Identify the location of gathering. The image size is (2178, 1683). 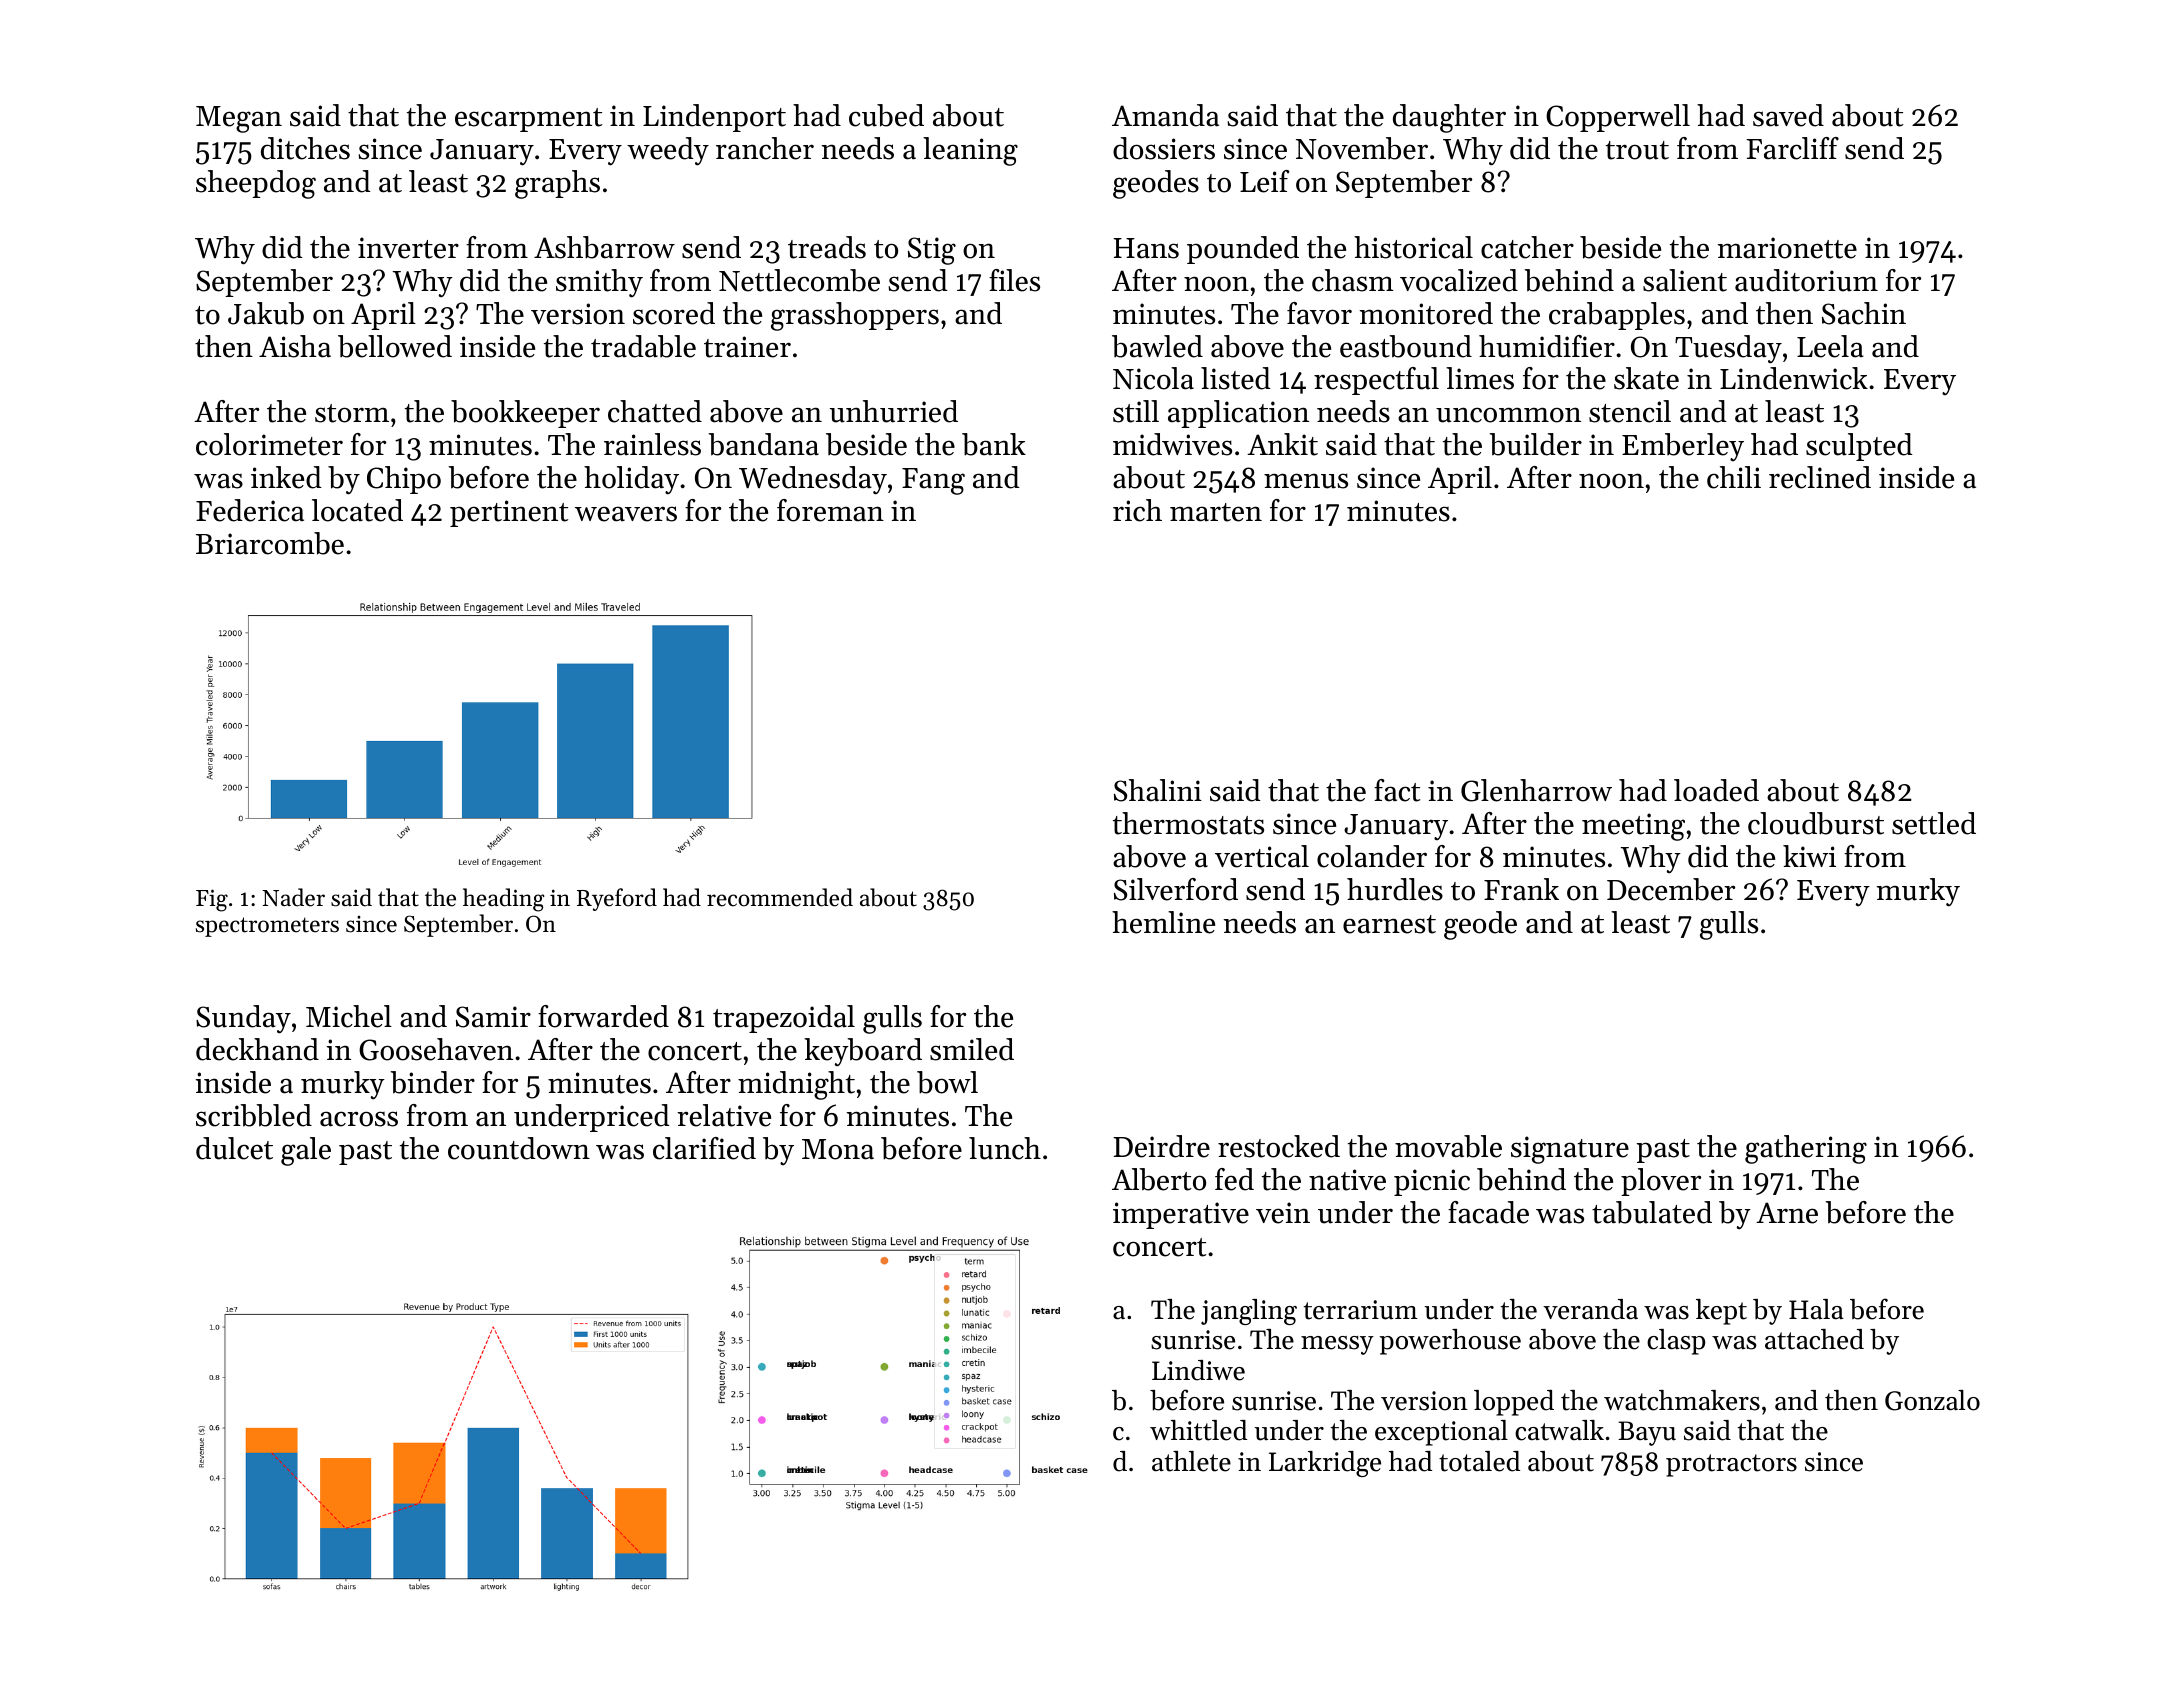
(1806, 1149).
